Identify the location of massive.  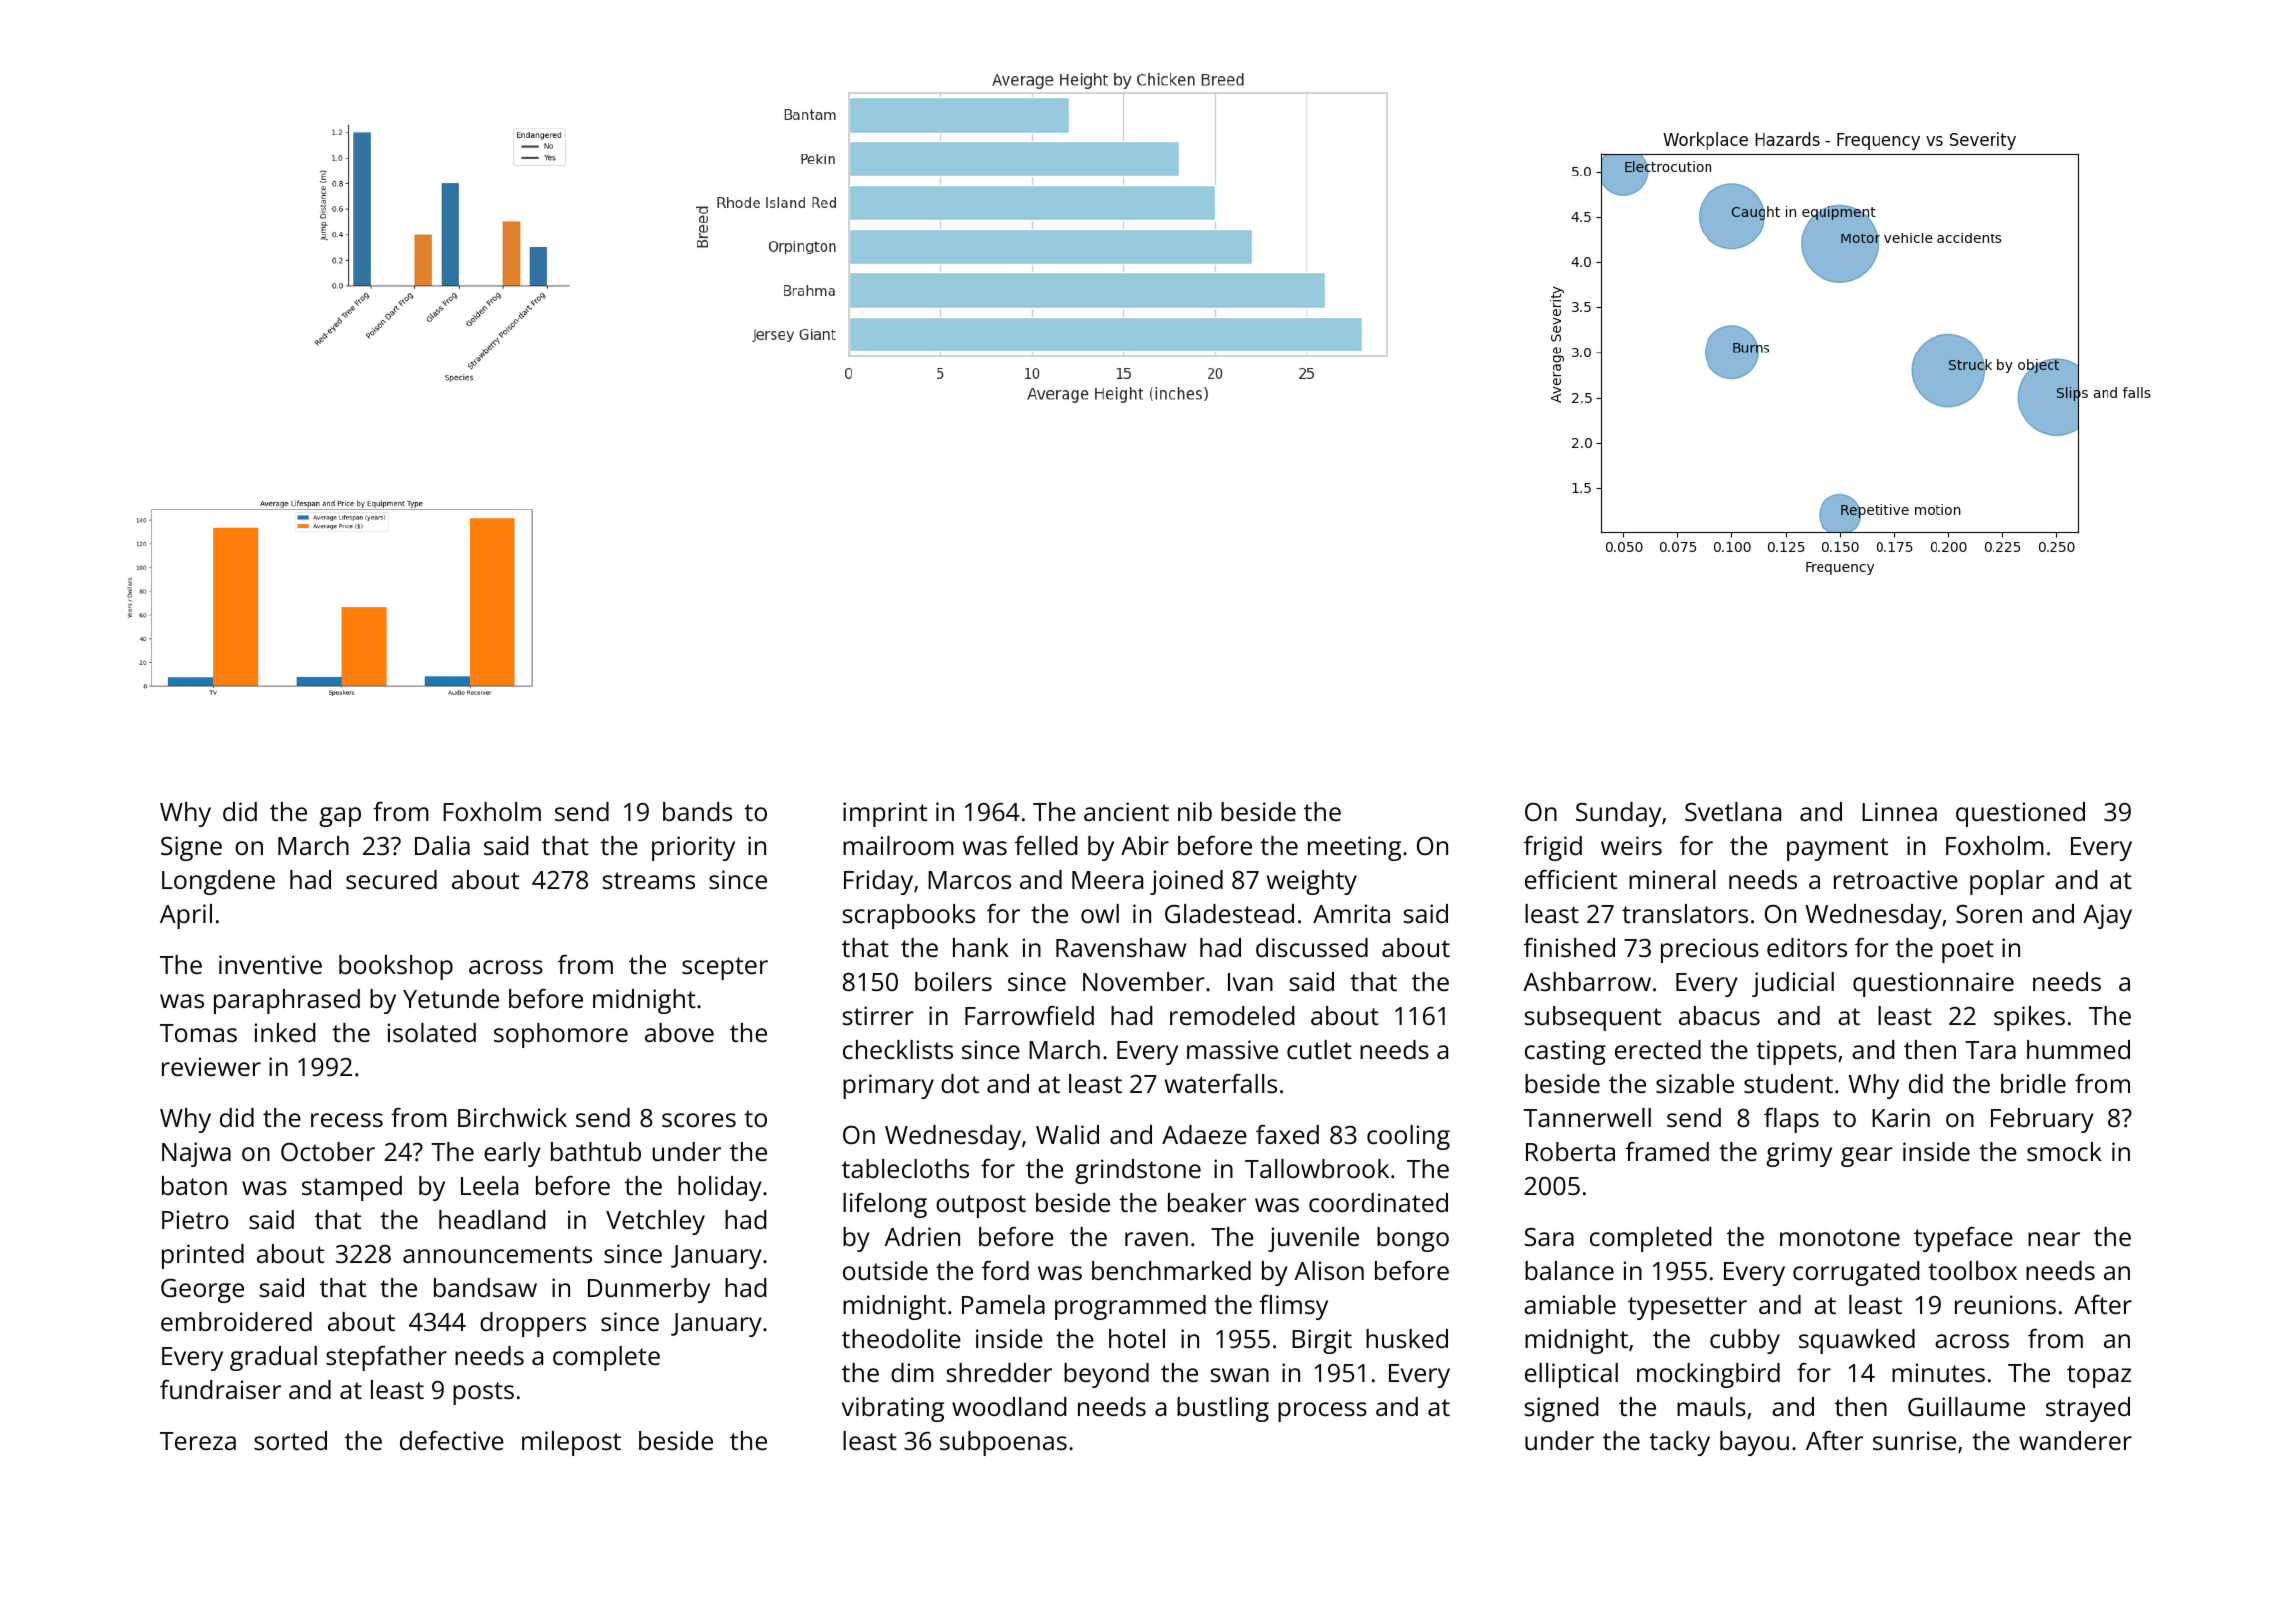
(1232, 1049).
